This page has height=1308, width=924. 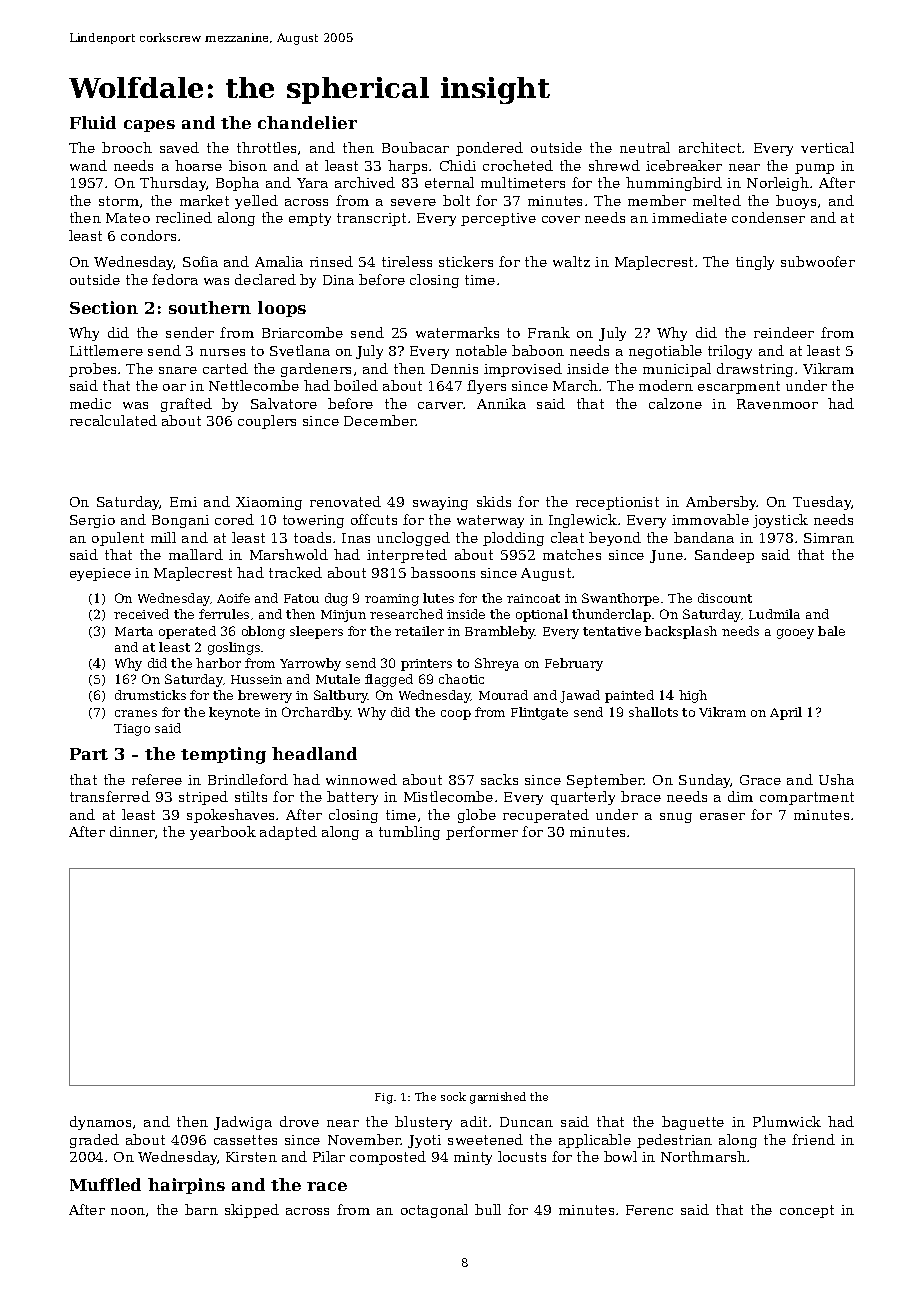 What do you see at coordinates (486, 387) in the page?
I see `flyers` at bounding box center [486, 387].
